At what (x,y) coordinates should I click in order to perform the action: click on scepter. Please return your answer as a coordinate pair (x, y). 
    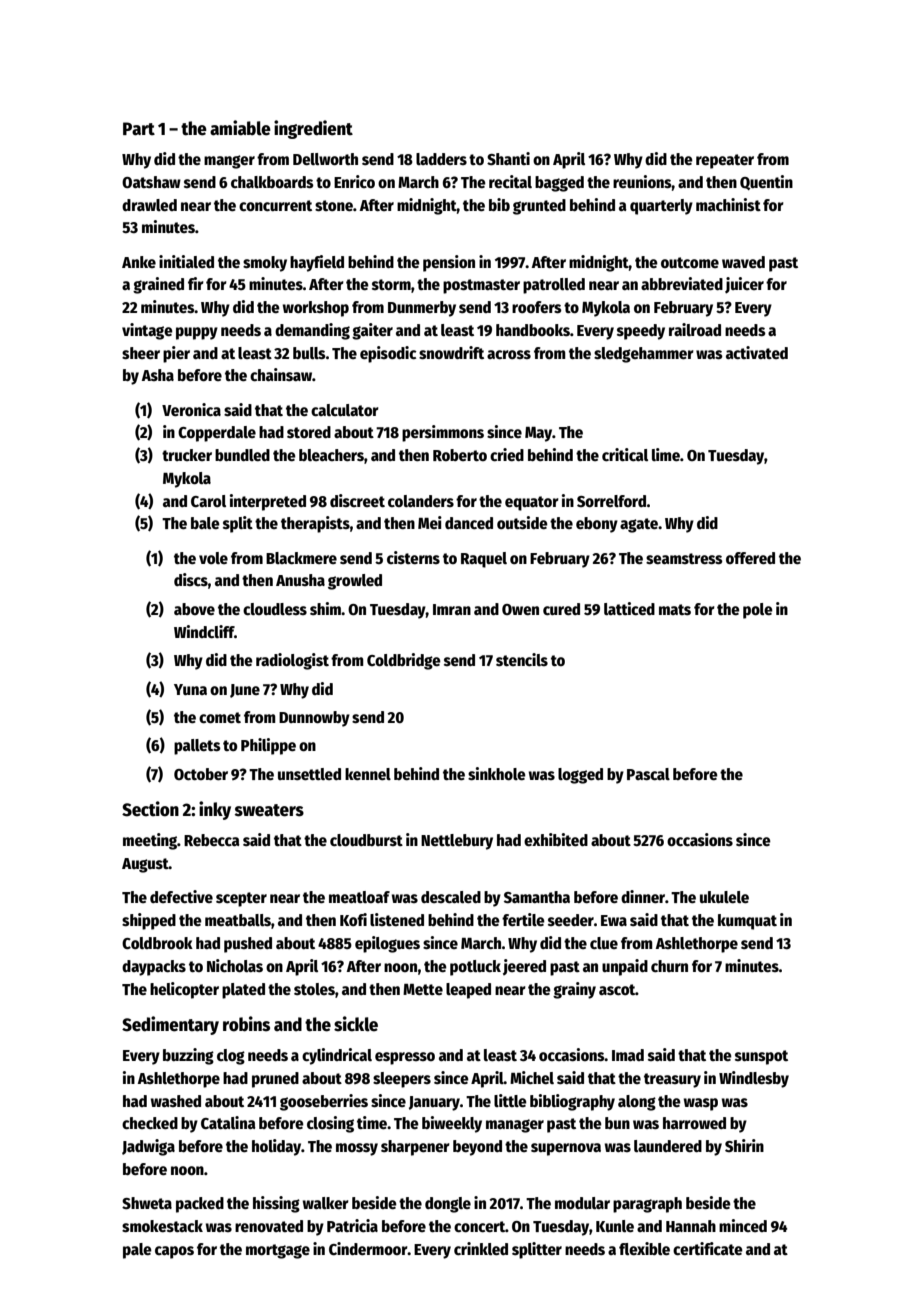
    Looking at the image, I should click on (241, 899).
